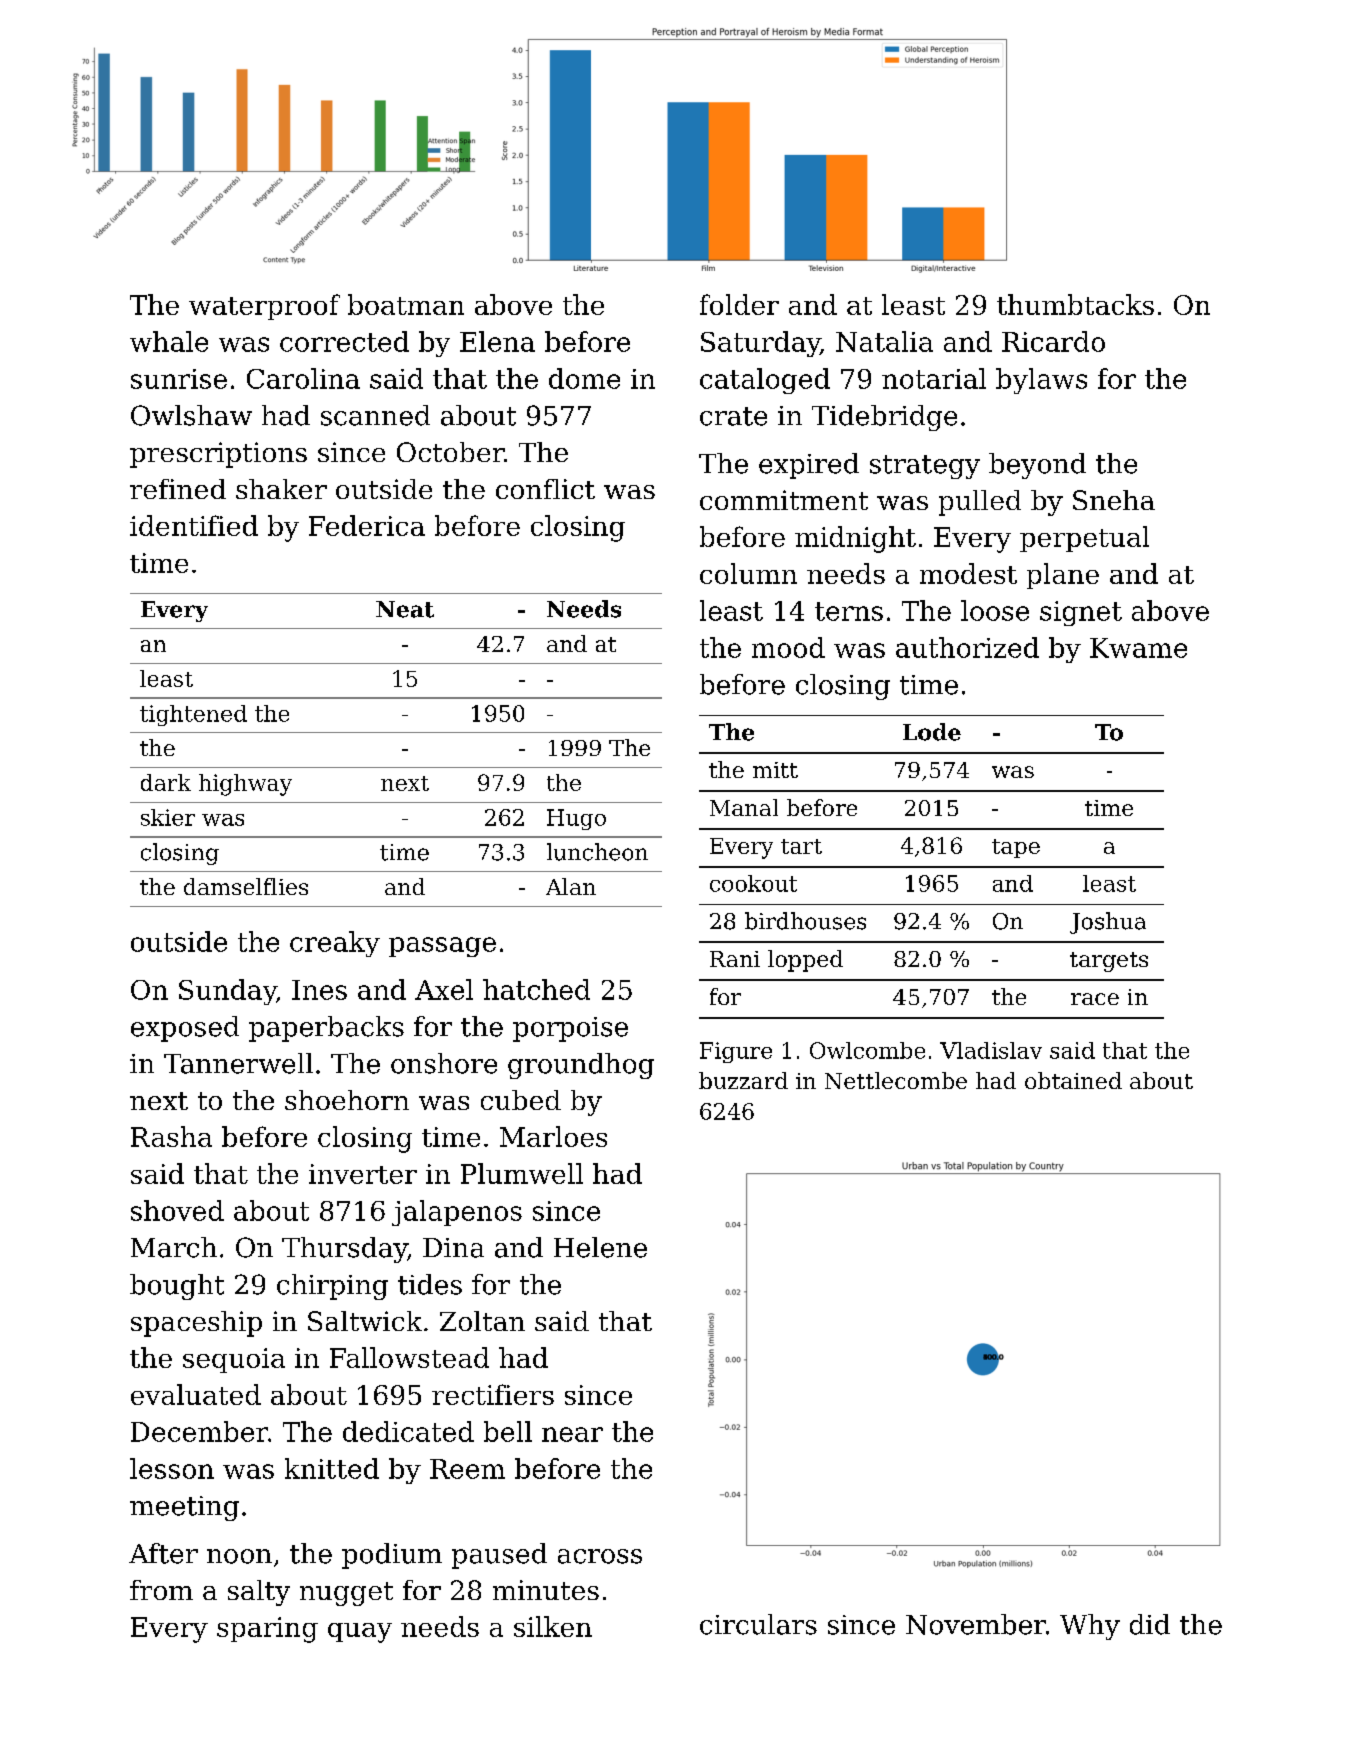  I want to click on Lode, so click(932, 732).
